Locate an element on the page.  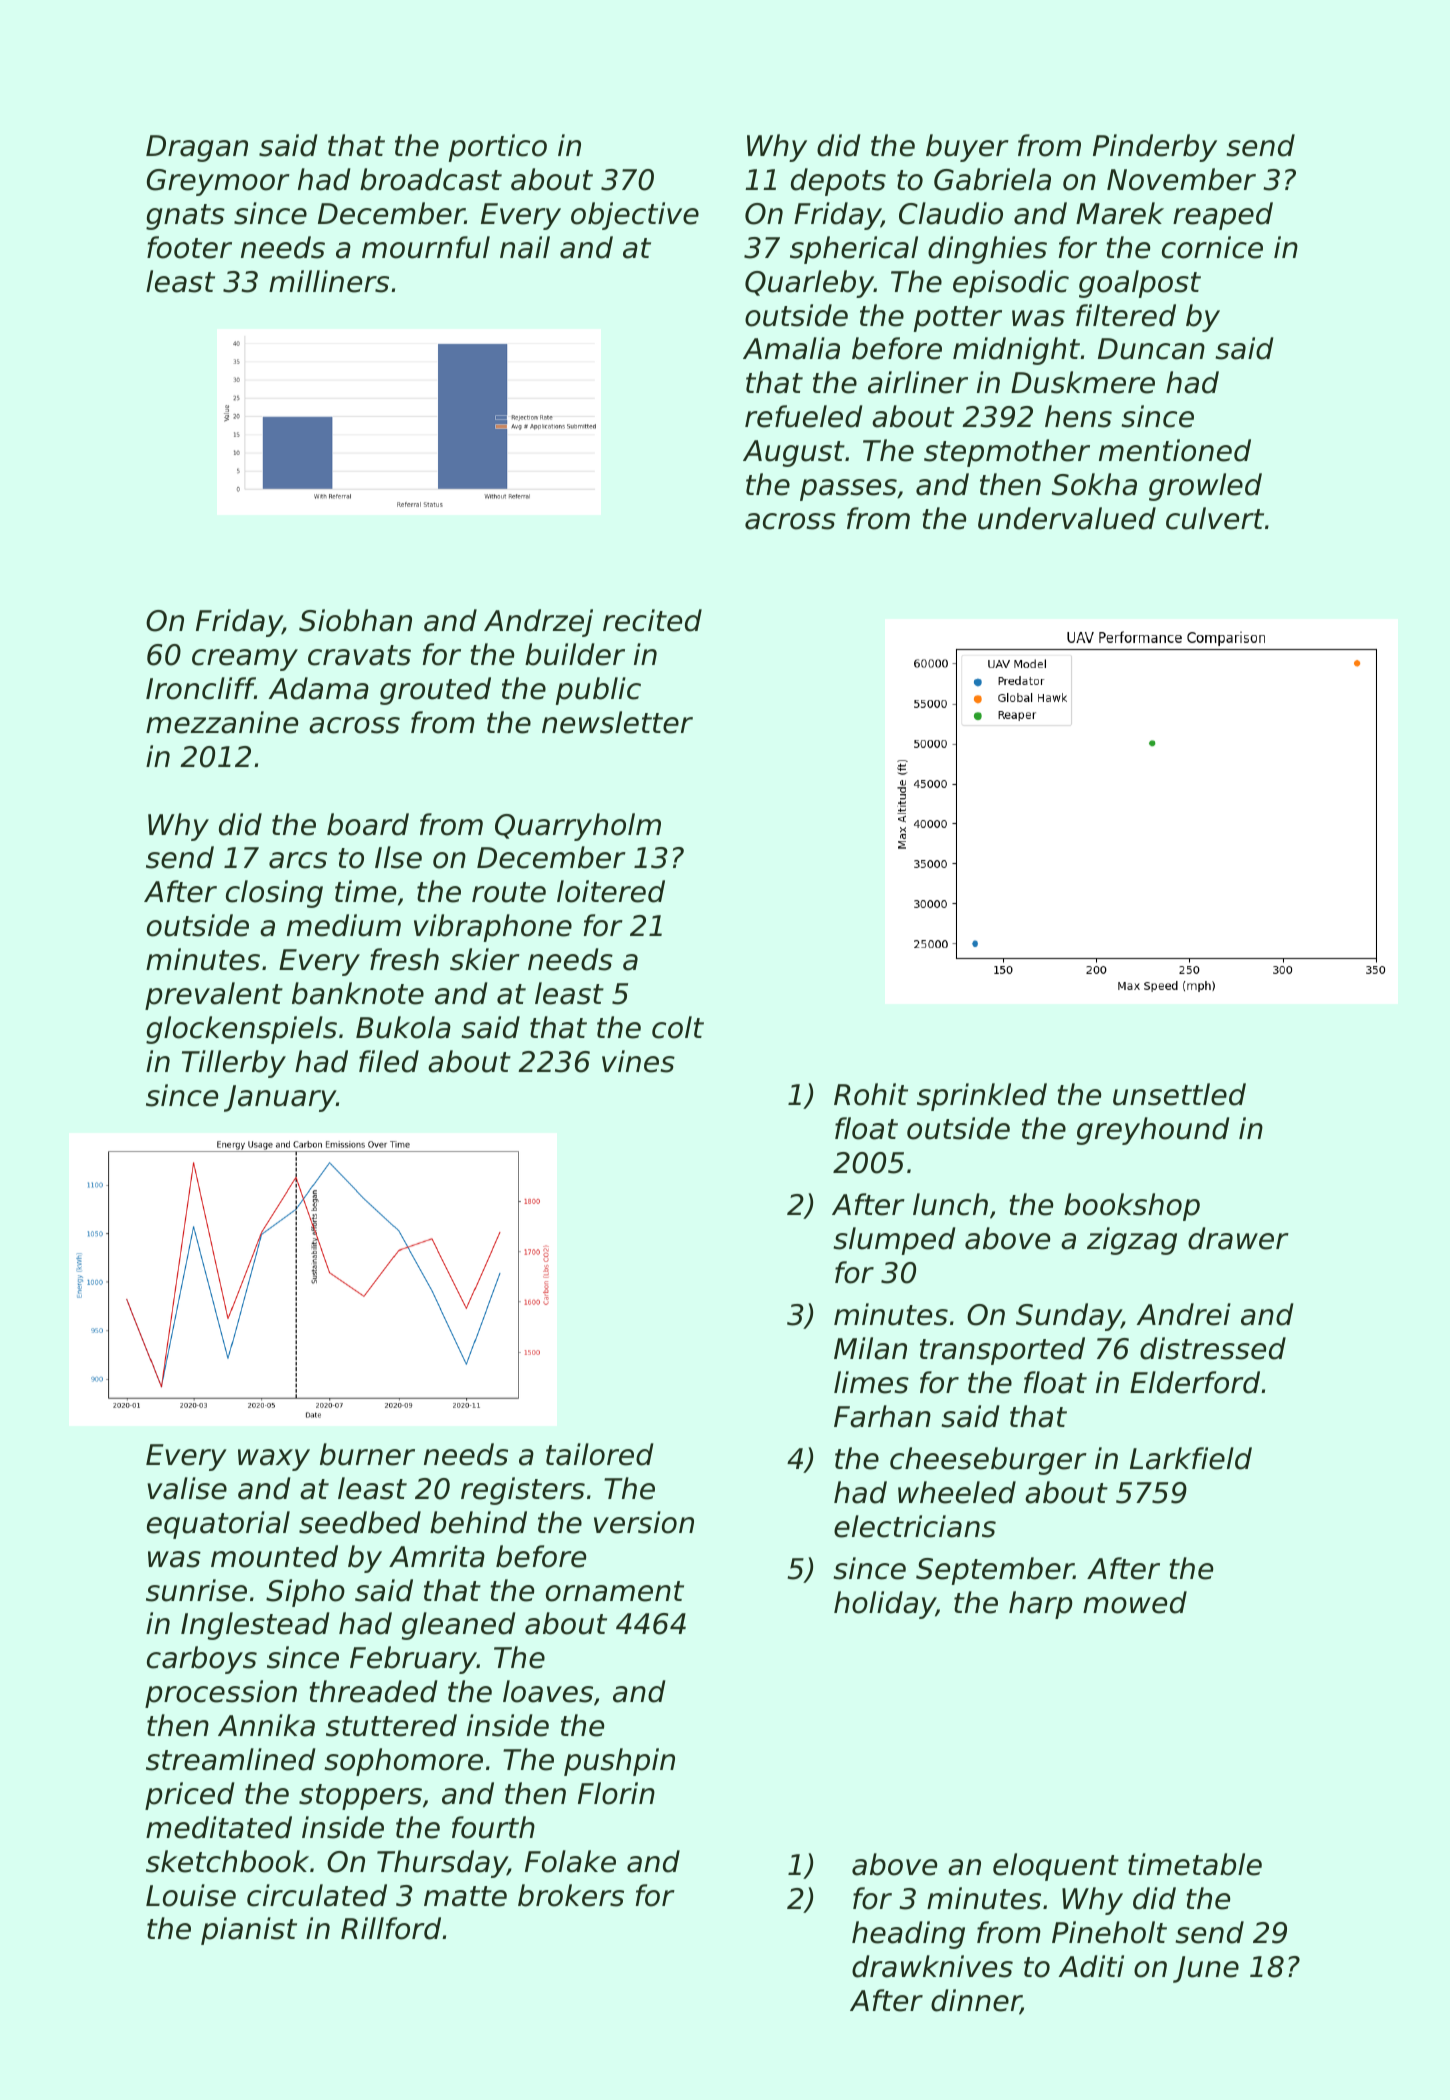
Ilse is located at coordinates (398, 857).
